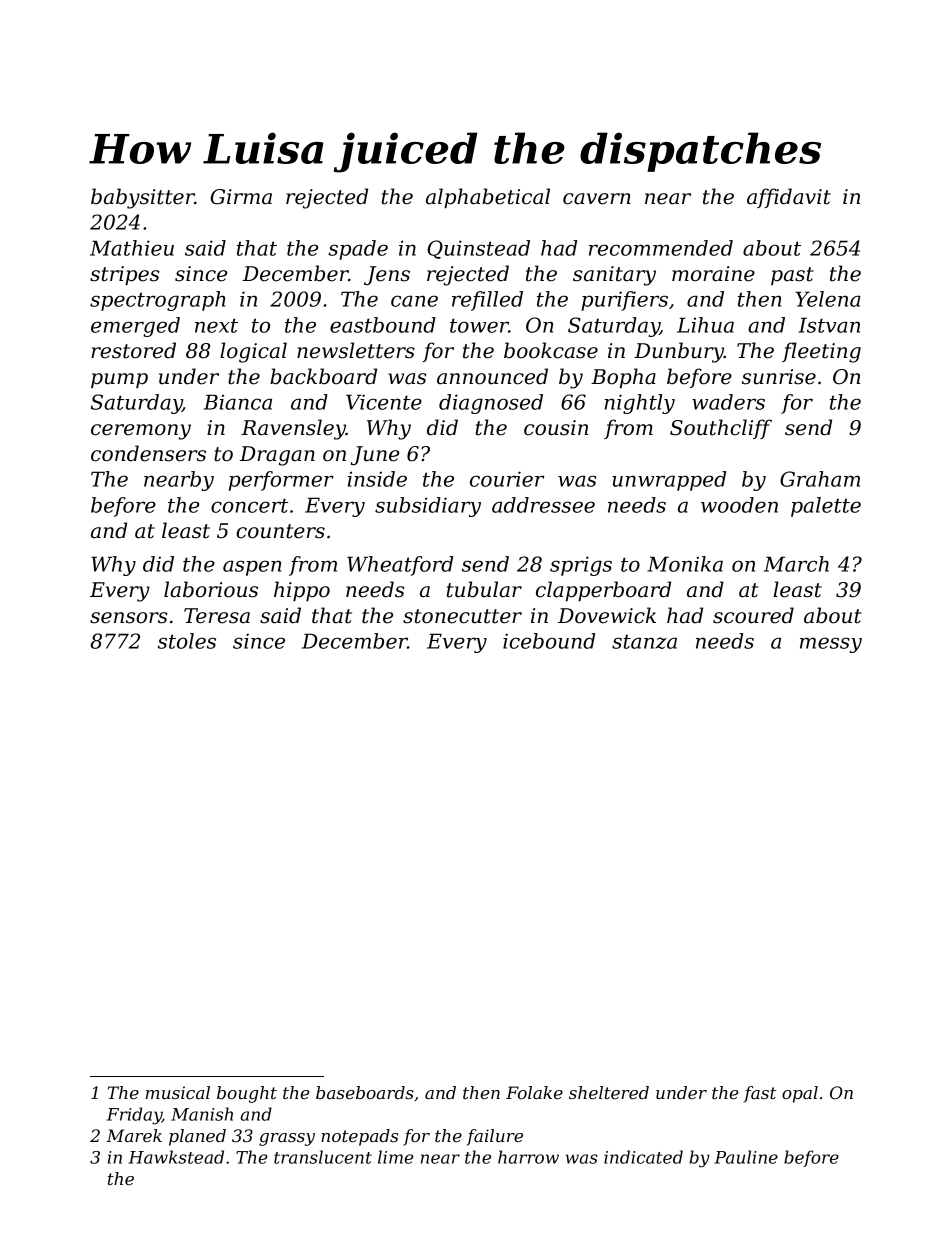 Image resolution: width=952 pixels, height=1233 pixels. Describe the element at coordinates (623, 378) in the image. I see `Bopha` at that location.
